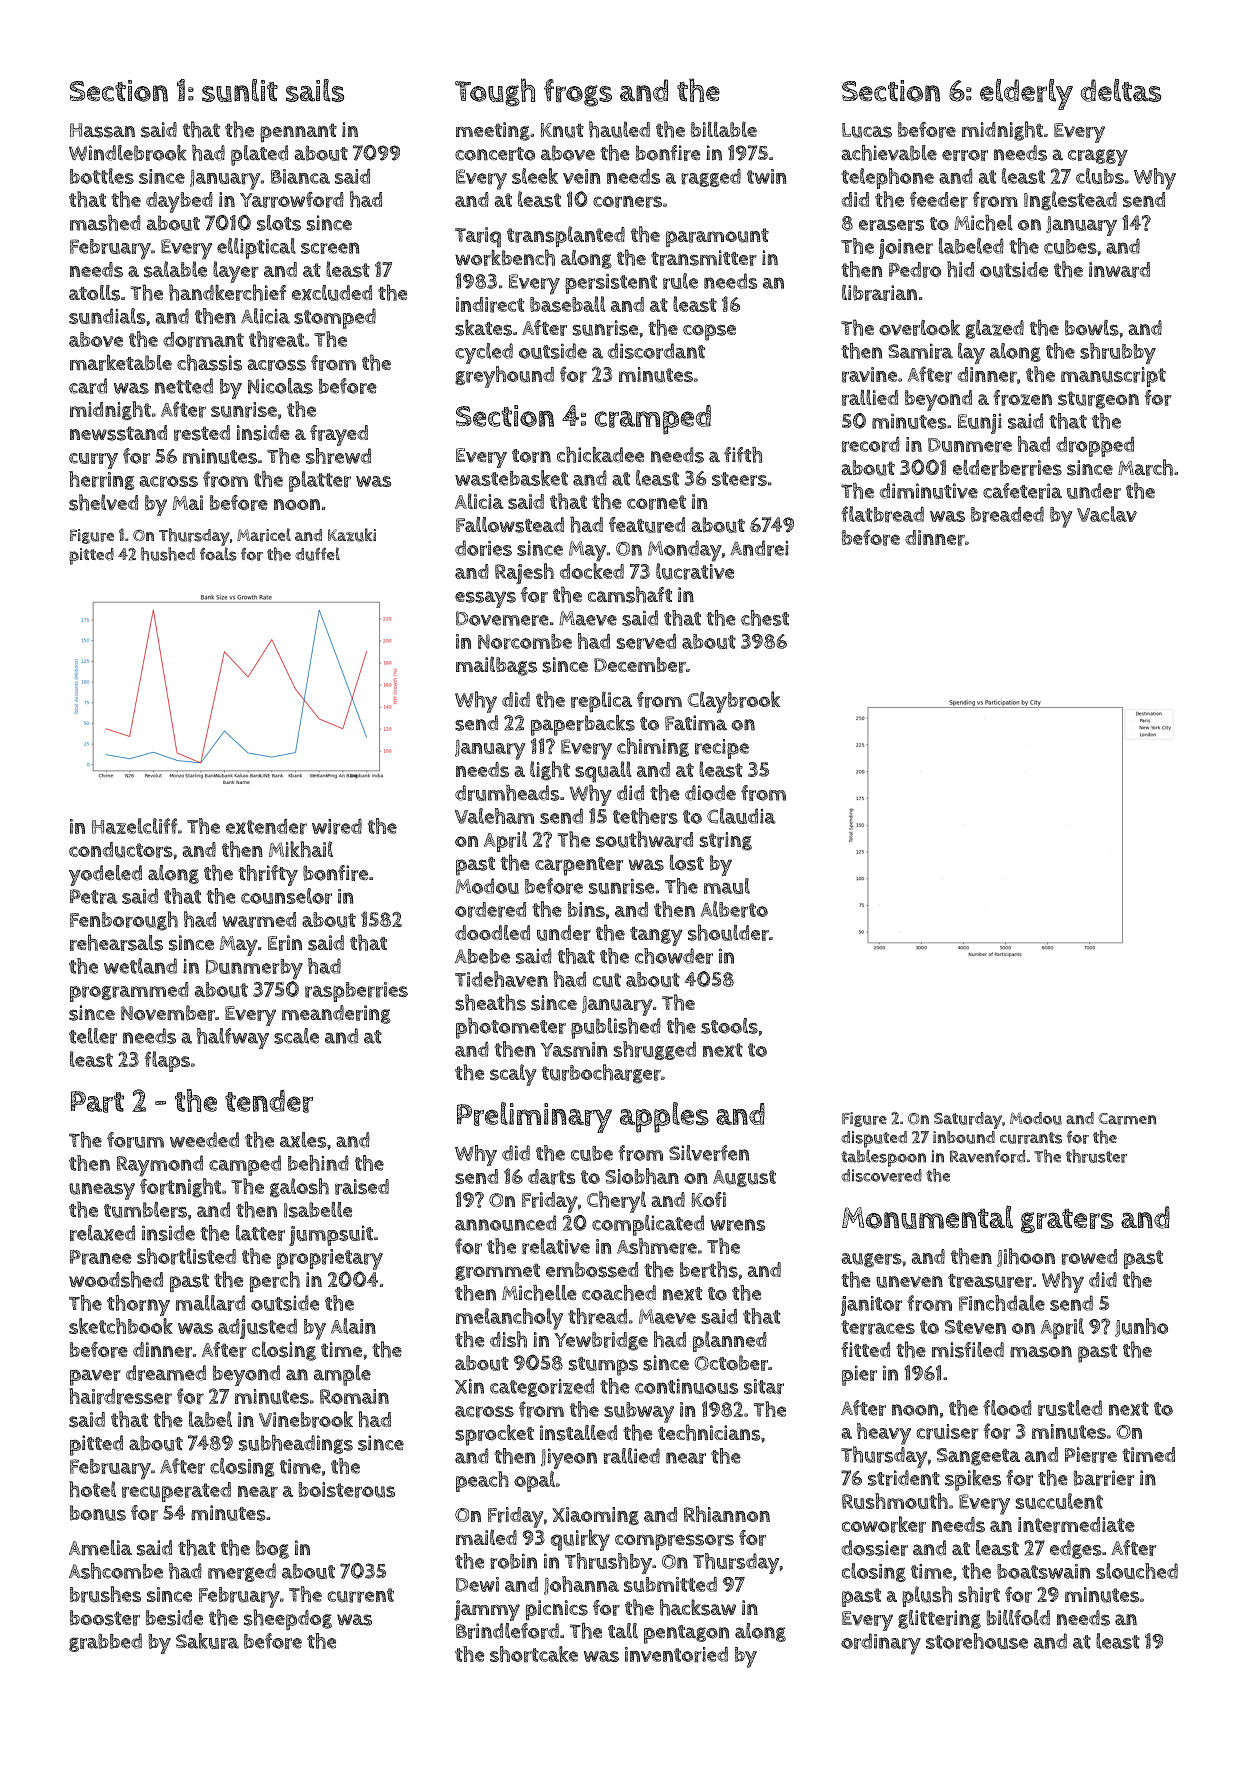  What do you see at coordinates (765, 618) in the screenshot?
I see `chest` at bounding box center [765, 618].
